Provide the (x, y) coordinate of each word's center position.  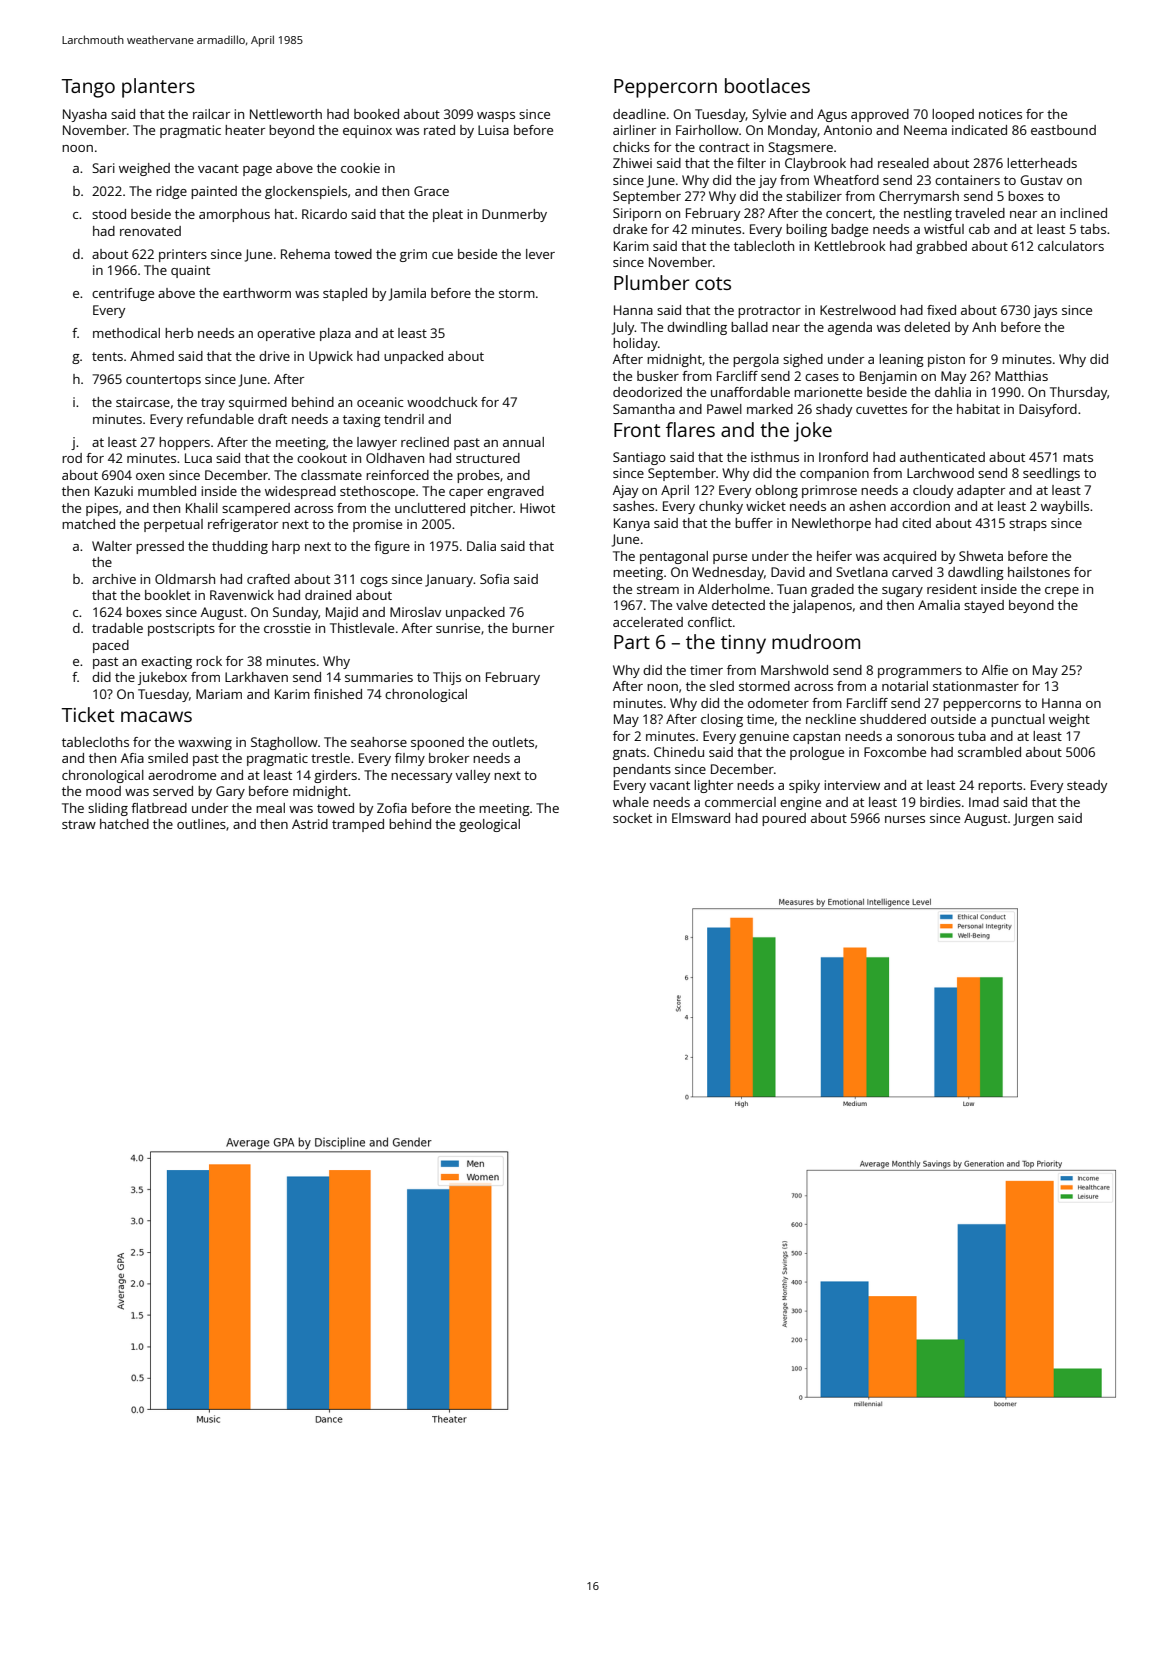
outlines (201, 824)
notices (1000, 114)
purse (730, 559)
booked (376, 114)
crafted (268, 579)
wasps (496, 117)
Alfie (995, 670)
